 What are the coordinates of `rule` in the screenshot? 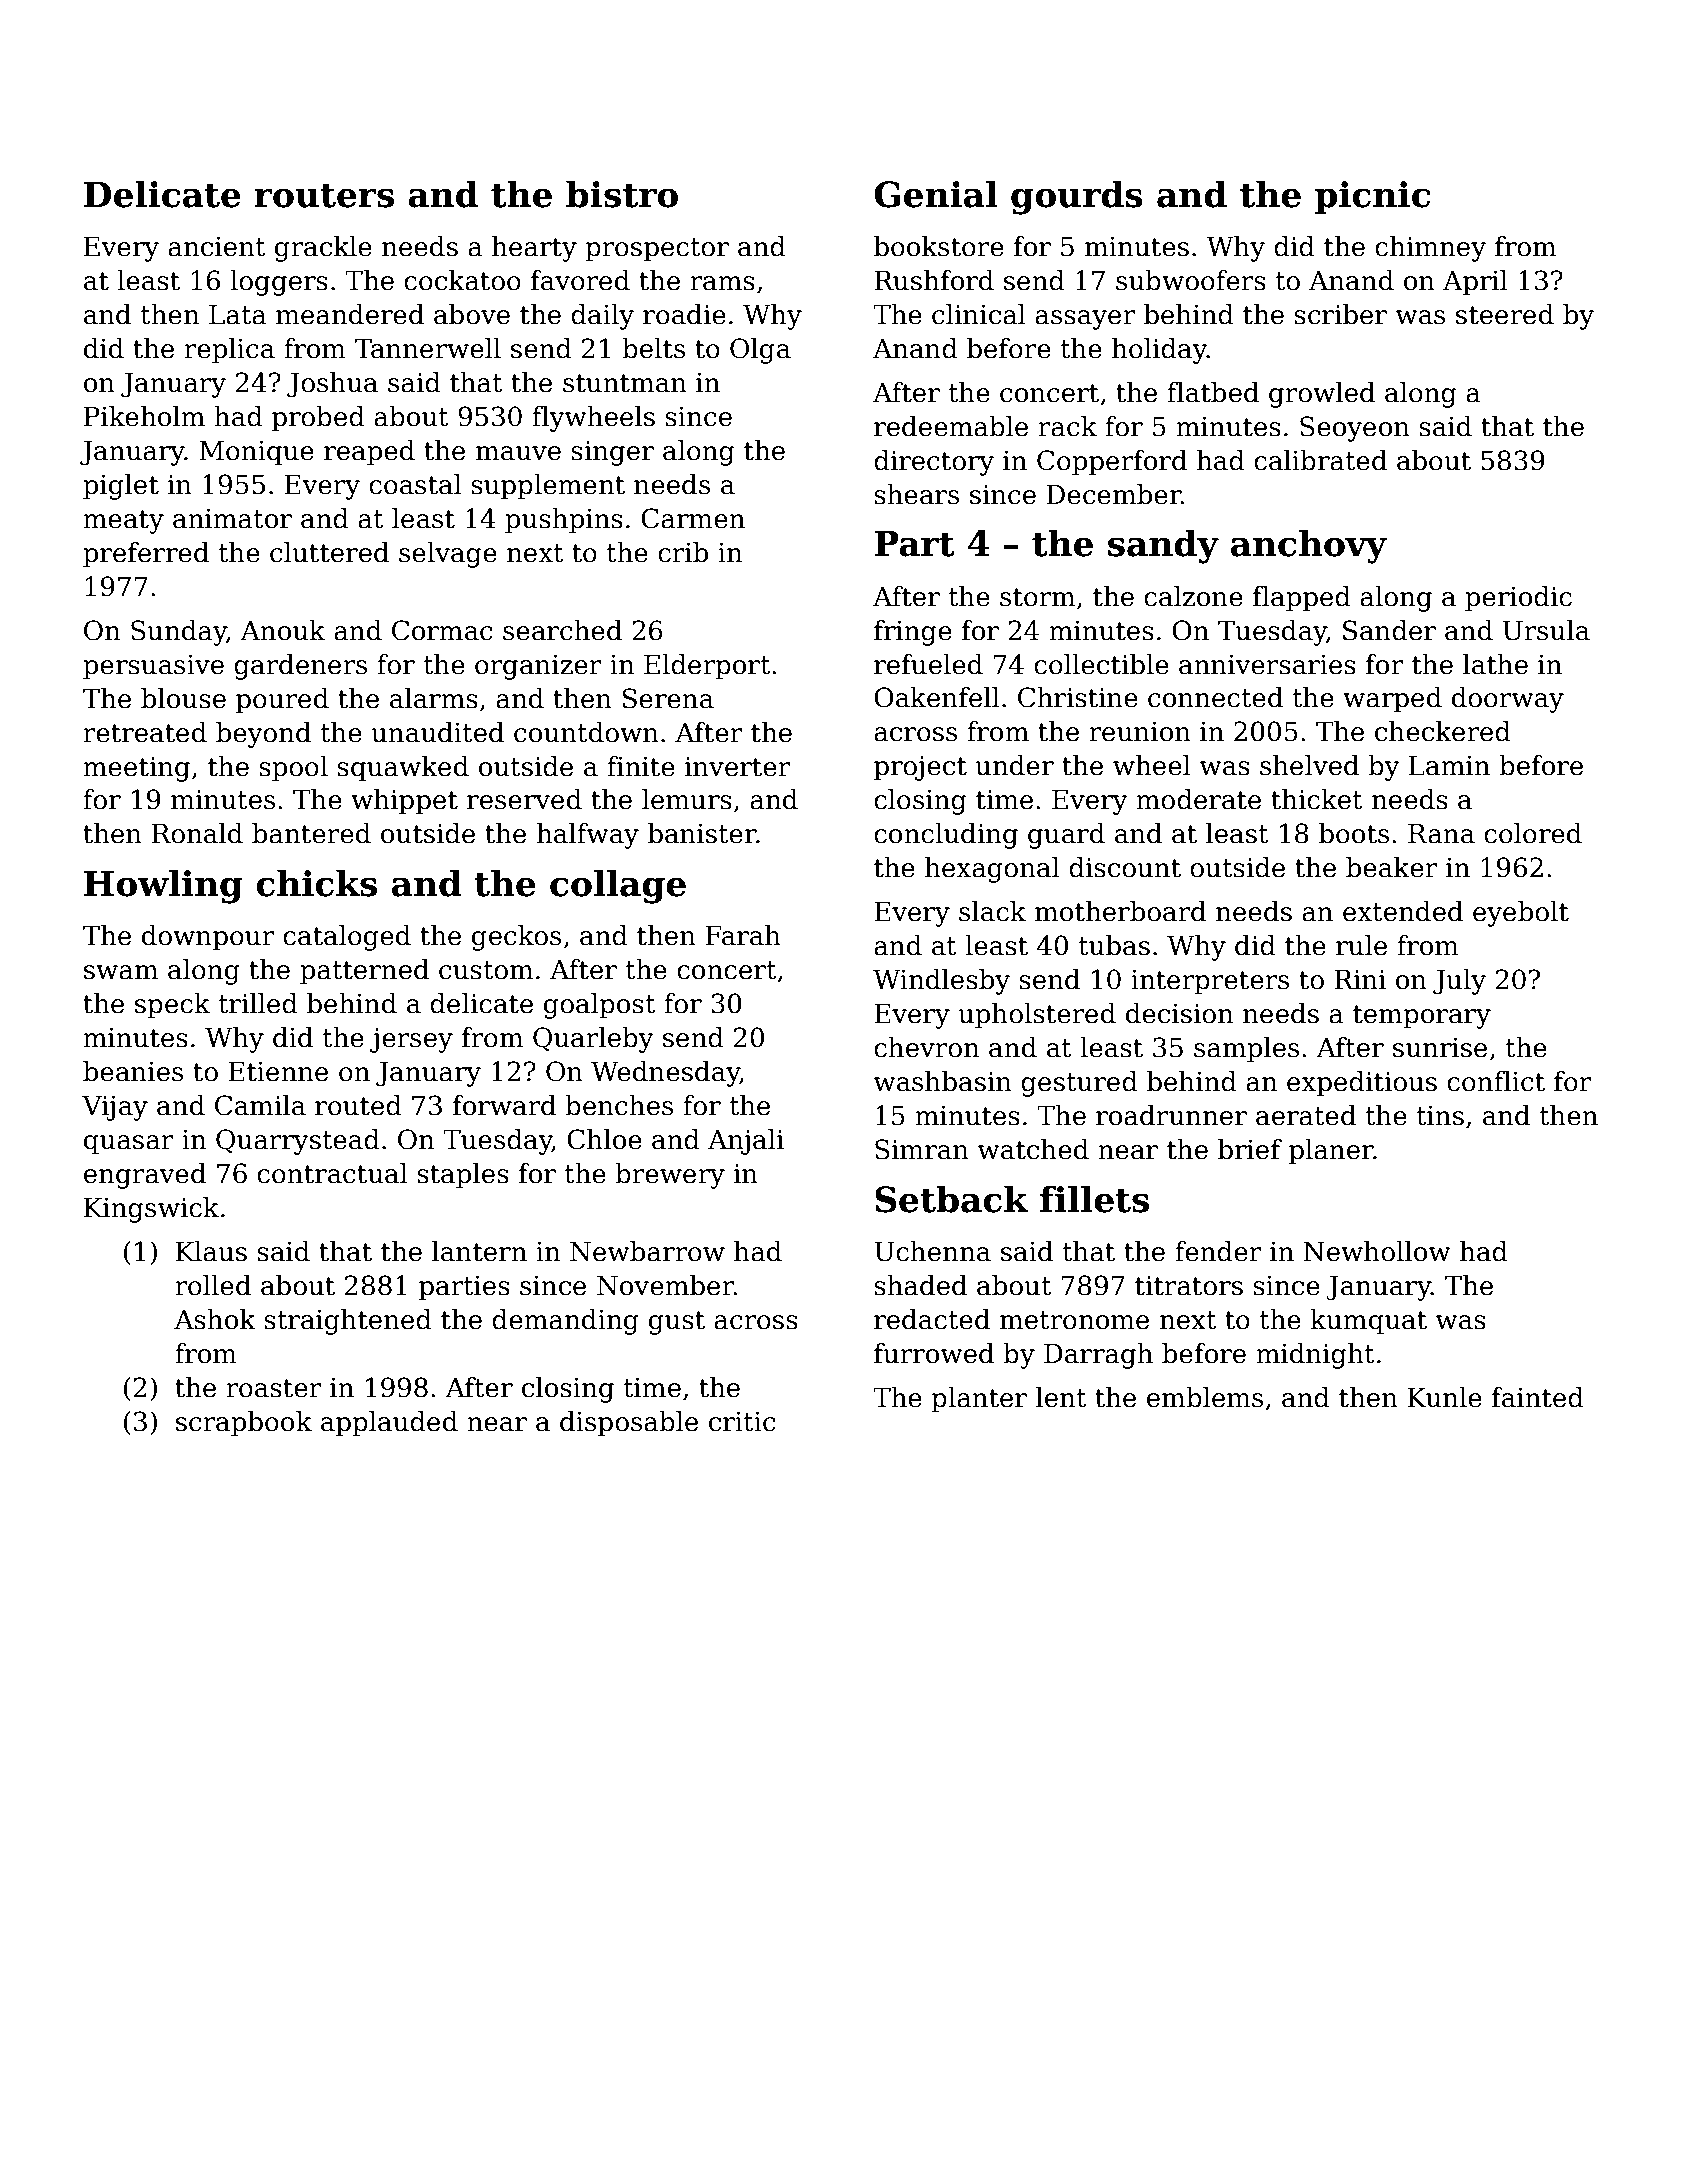 It's located at (1361, 945).
